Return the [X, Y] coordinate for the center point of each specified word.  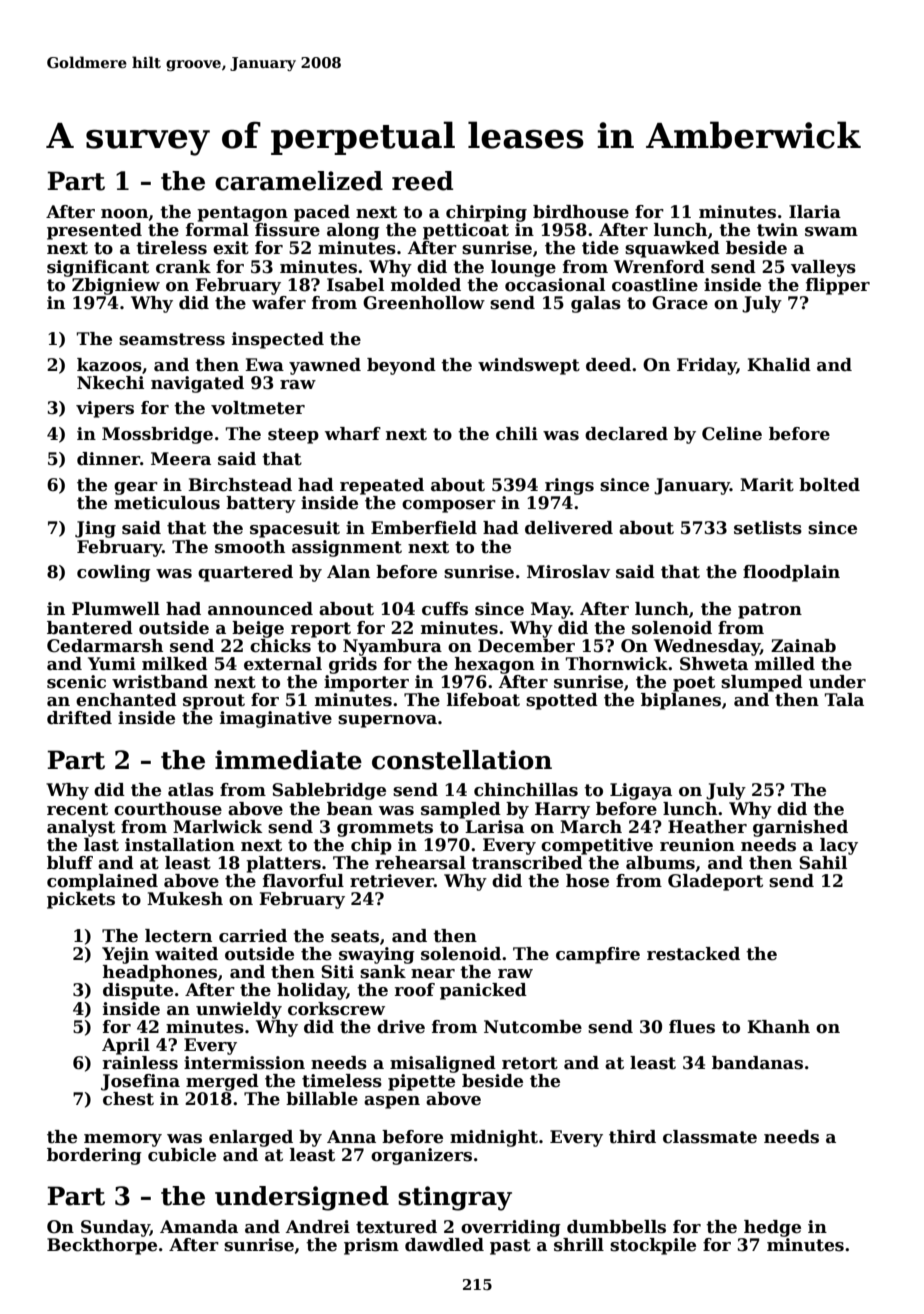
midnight [494, 1138]
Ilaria [815, 212]
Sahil [823, 863]
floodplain [791, 573]
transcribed [527, 863]
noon [124, 214]
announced [260, 609]
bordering [94, 1156]
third [632, 1137]
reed [422, 181]
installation [180, 845]
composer [449, 506]
